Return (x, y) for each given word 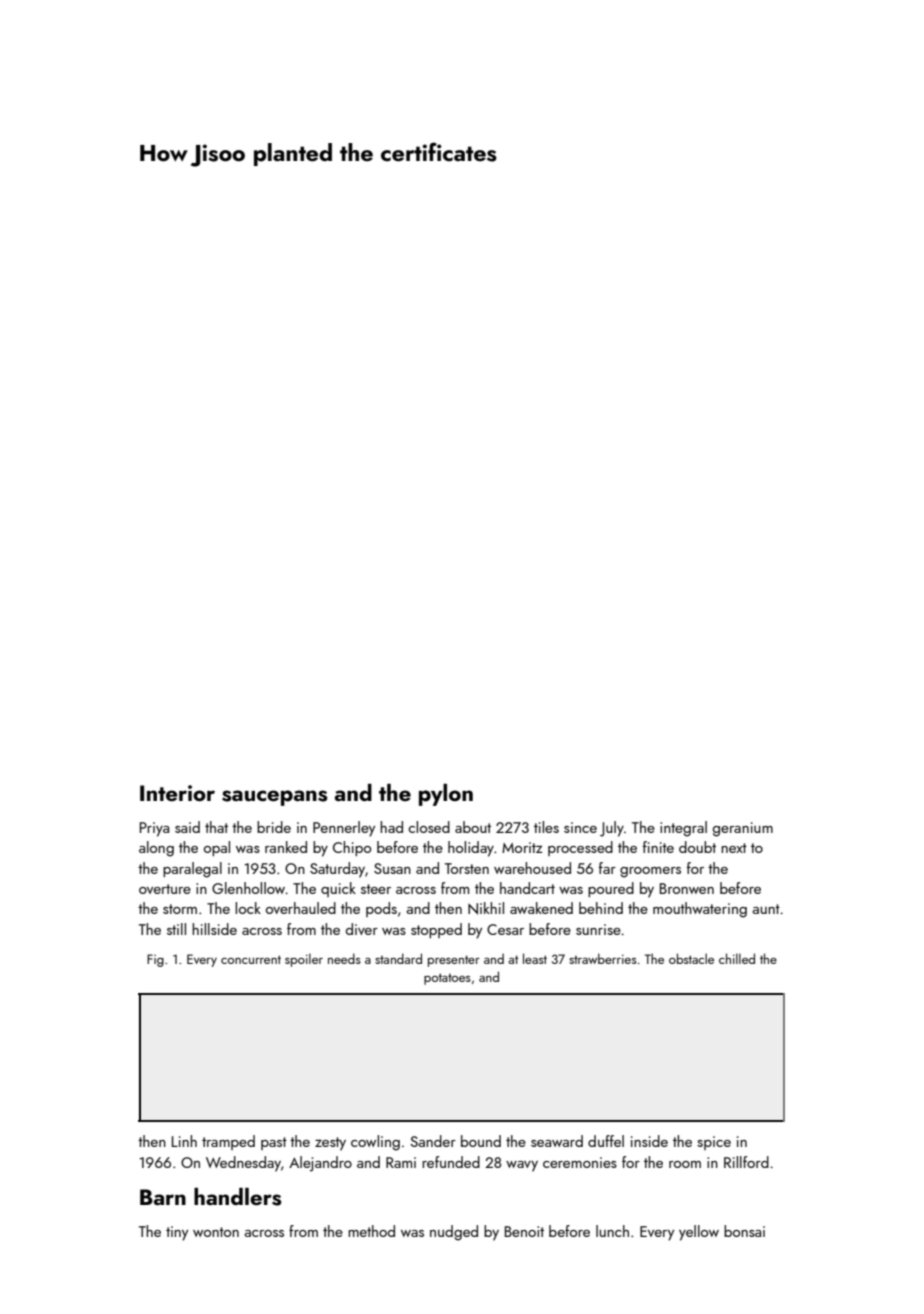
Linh (184, 1141)
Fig (155, 960)
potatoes (447, 979)
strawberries (603, 958)
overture (165, 889)
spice (714, 1143)
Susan (392, 868)
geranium (743, 829)
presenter (454, 961)
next (734, 848)
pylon (446, 795)
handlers (237, 1197)
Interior (177, 793)
